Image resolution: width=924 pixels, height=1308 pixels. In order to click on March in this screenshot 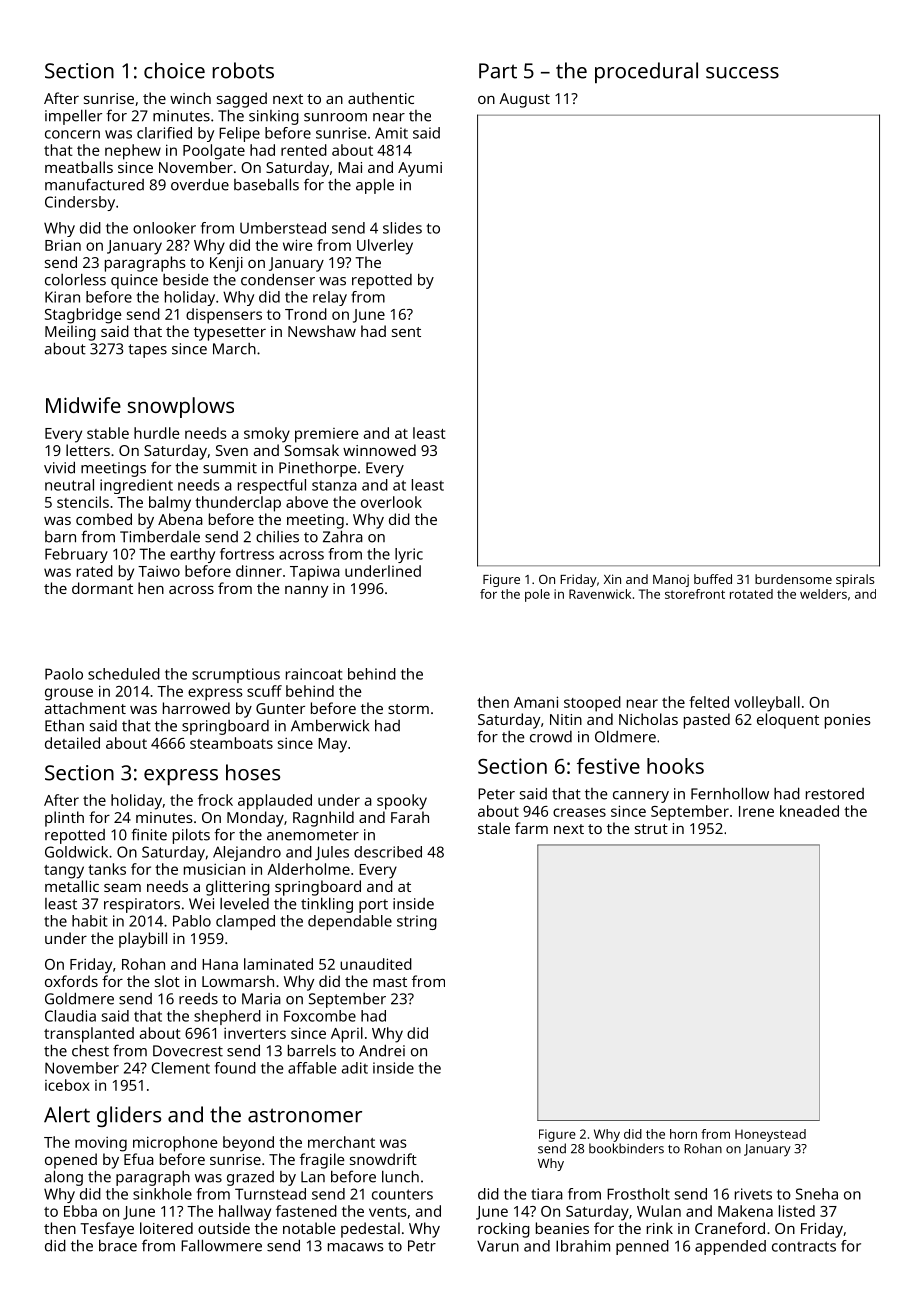, I will do `click(234, 349)`.
